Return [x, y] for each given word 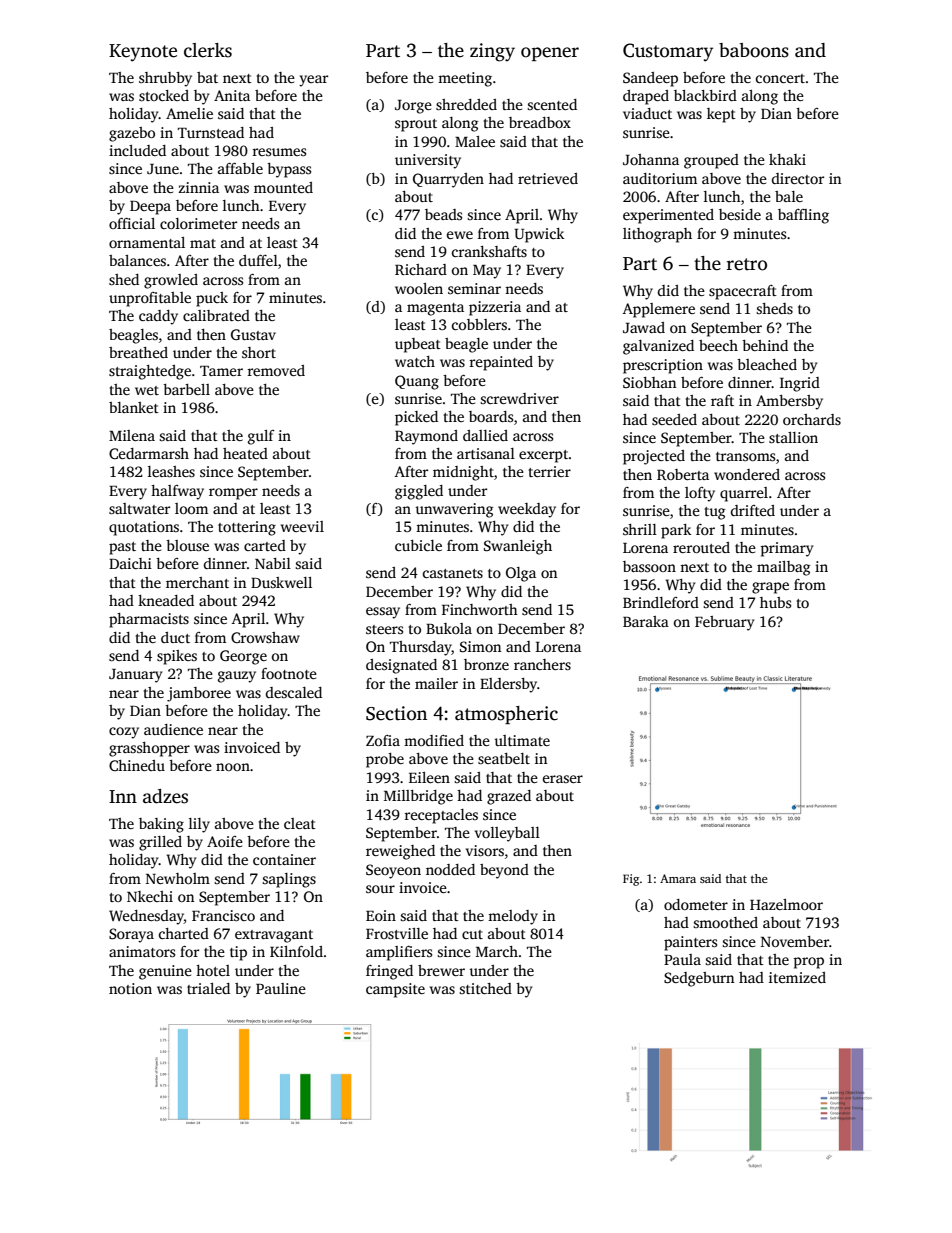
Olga [521, 574]
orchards [812, 419]
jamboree [199, 694]
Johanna [651, 159]
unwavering [454, 510]
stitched [485, 988]
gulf [261, 437]
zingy [492, 52]
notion [130, 988]
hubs [775, 602]
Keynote [143, 53]
